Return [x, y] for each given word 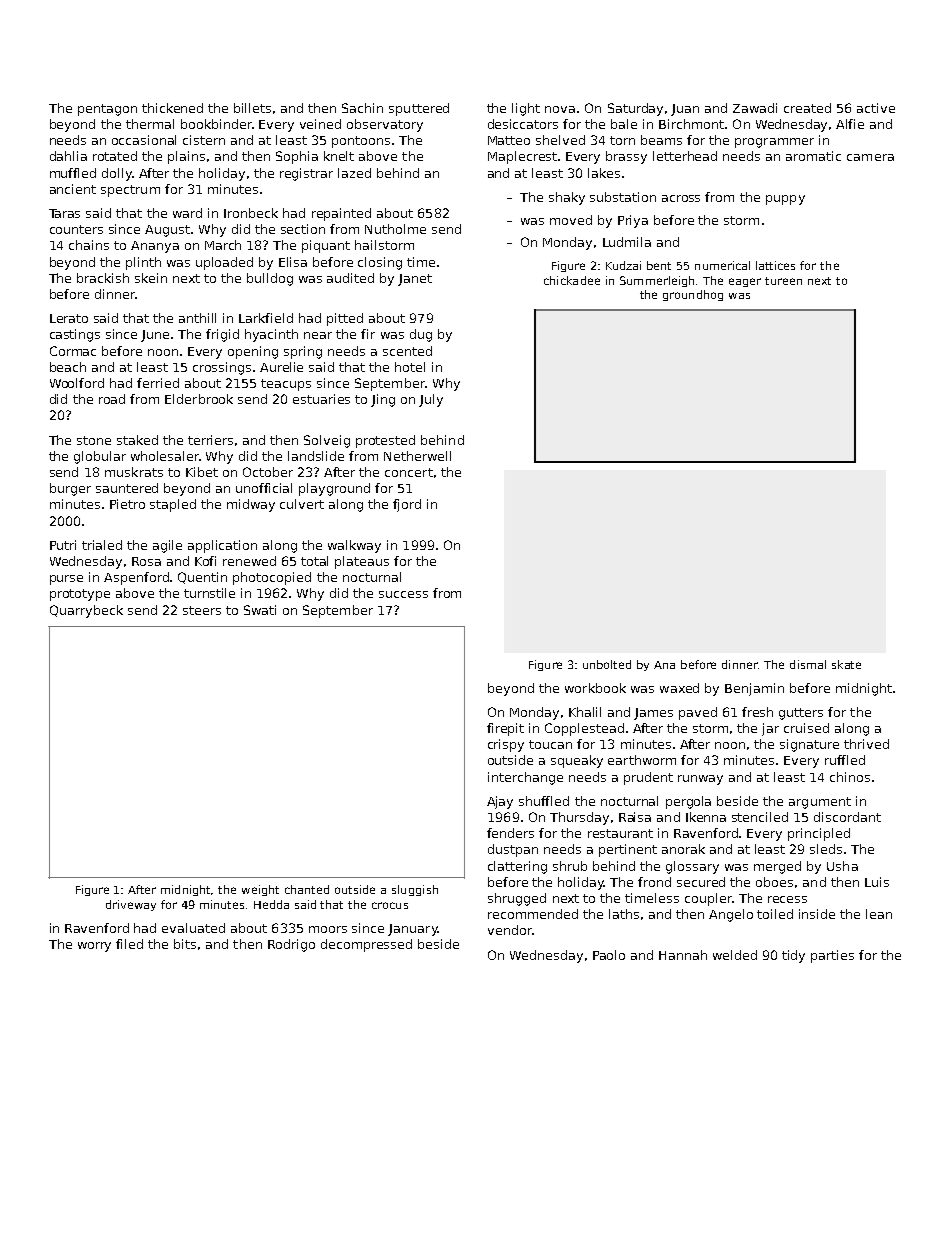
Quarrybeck [86, 611]
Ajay [500, 802]
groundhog [693, 295]
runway [700, 780]
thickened [172, 108]
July [431, 400]
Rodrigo [291, 945]
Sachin [362, 108]
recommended [533, 914]
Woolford [77, 383]
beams [661, 140]
